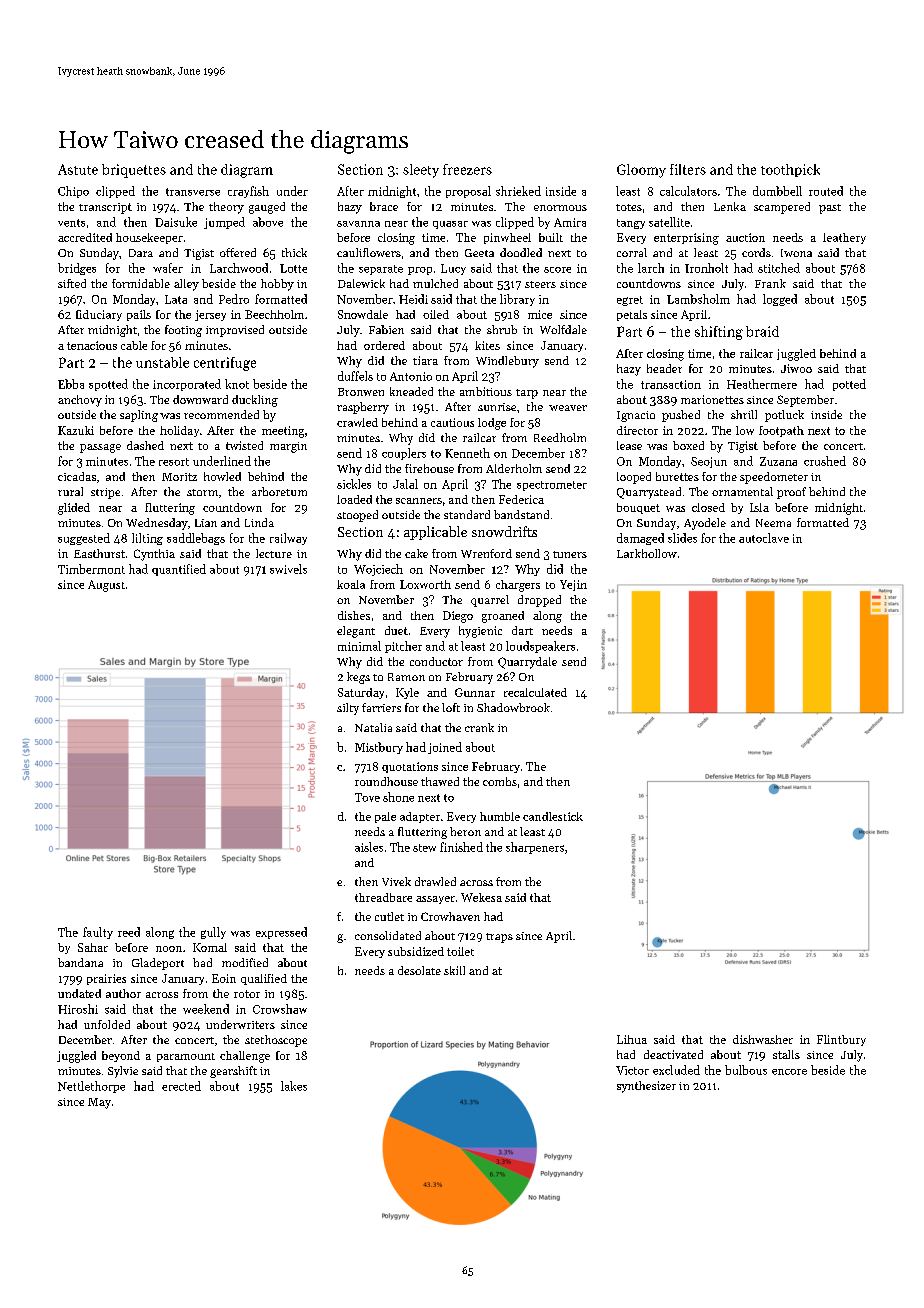 This screenshot has height=1308, width=924. Describe the element at coordinates (632, 1070) in the screenshot. I see `Victor` at that location.
